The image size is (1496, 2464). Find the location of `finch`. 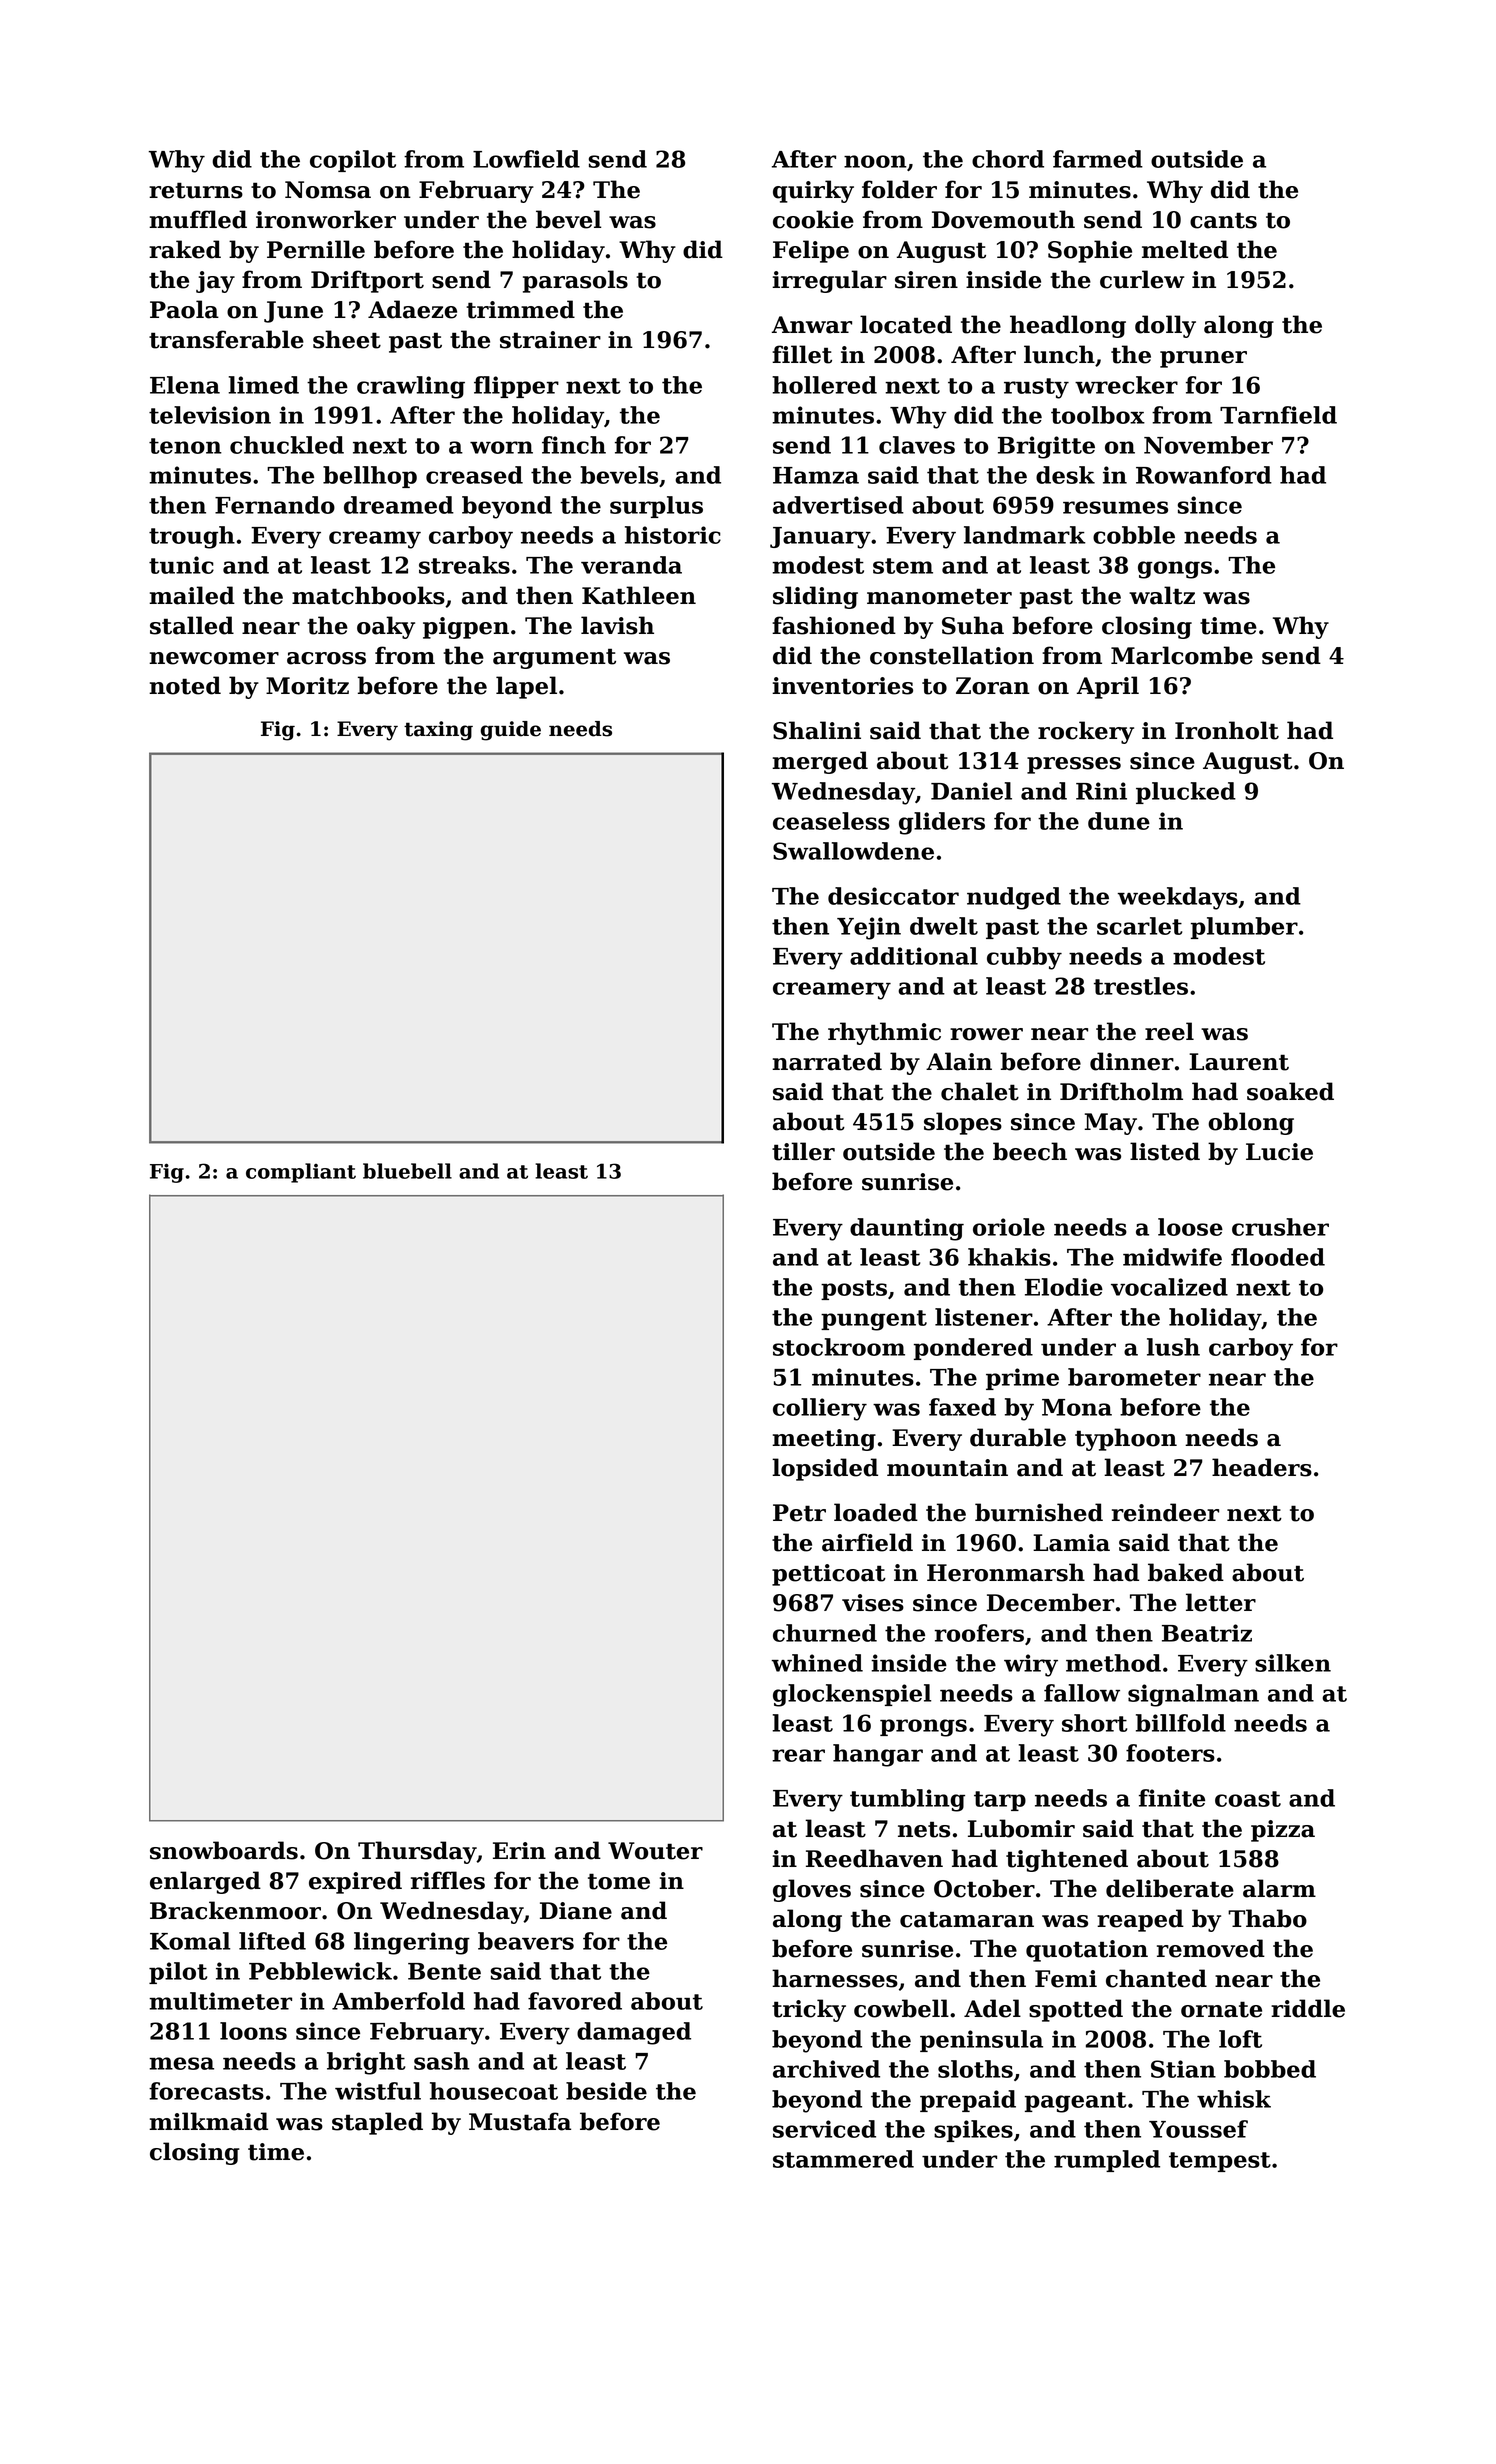

finch is located at coordinates (574, 445).
